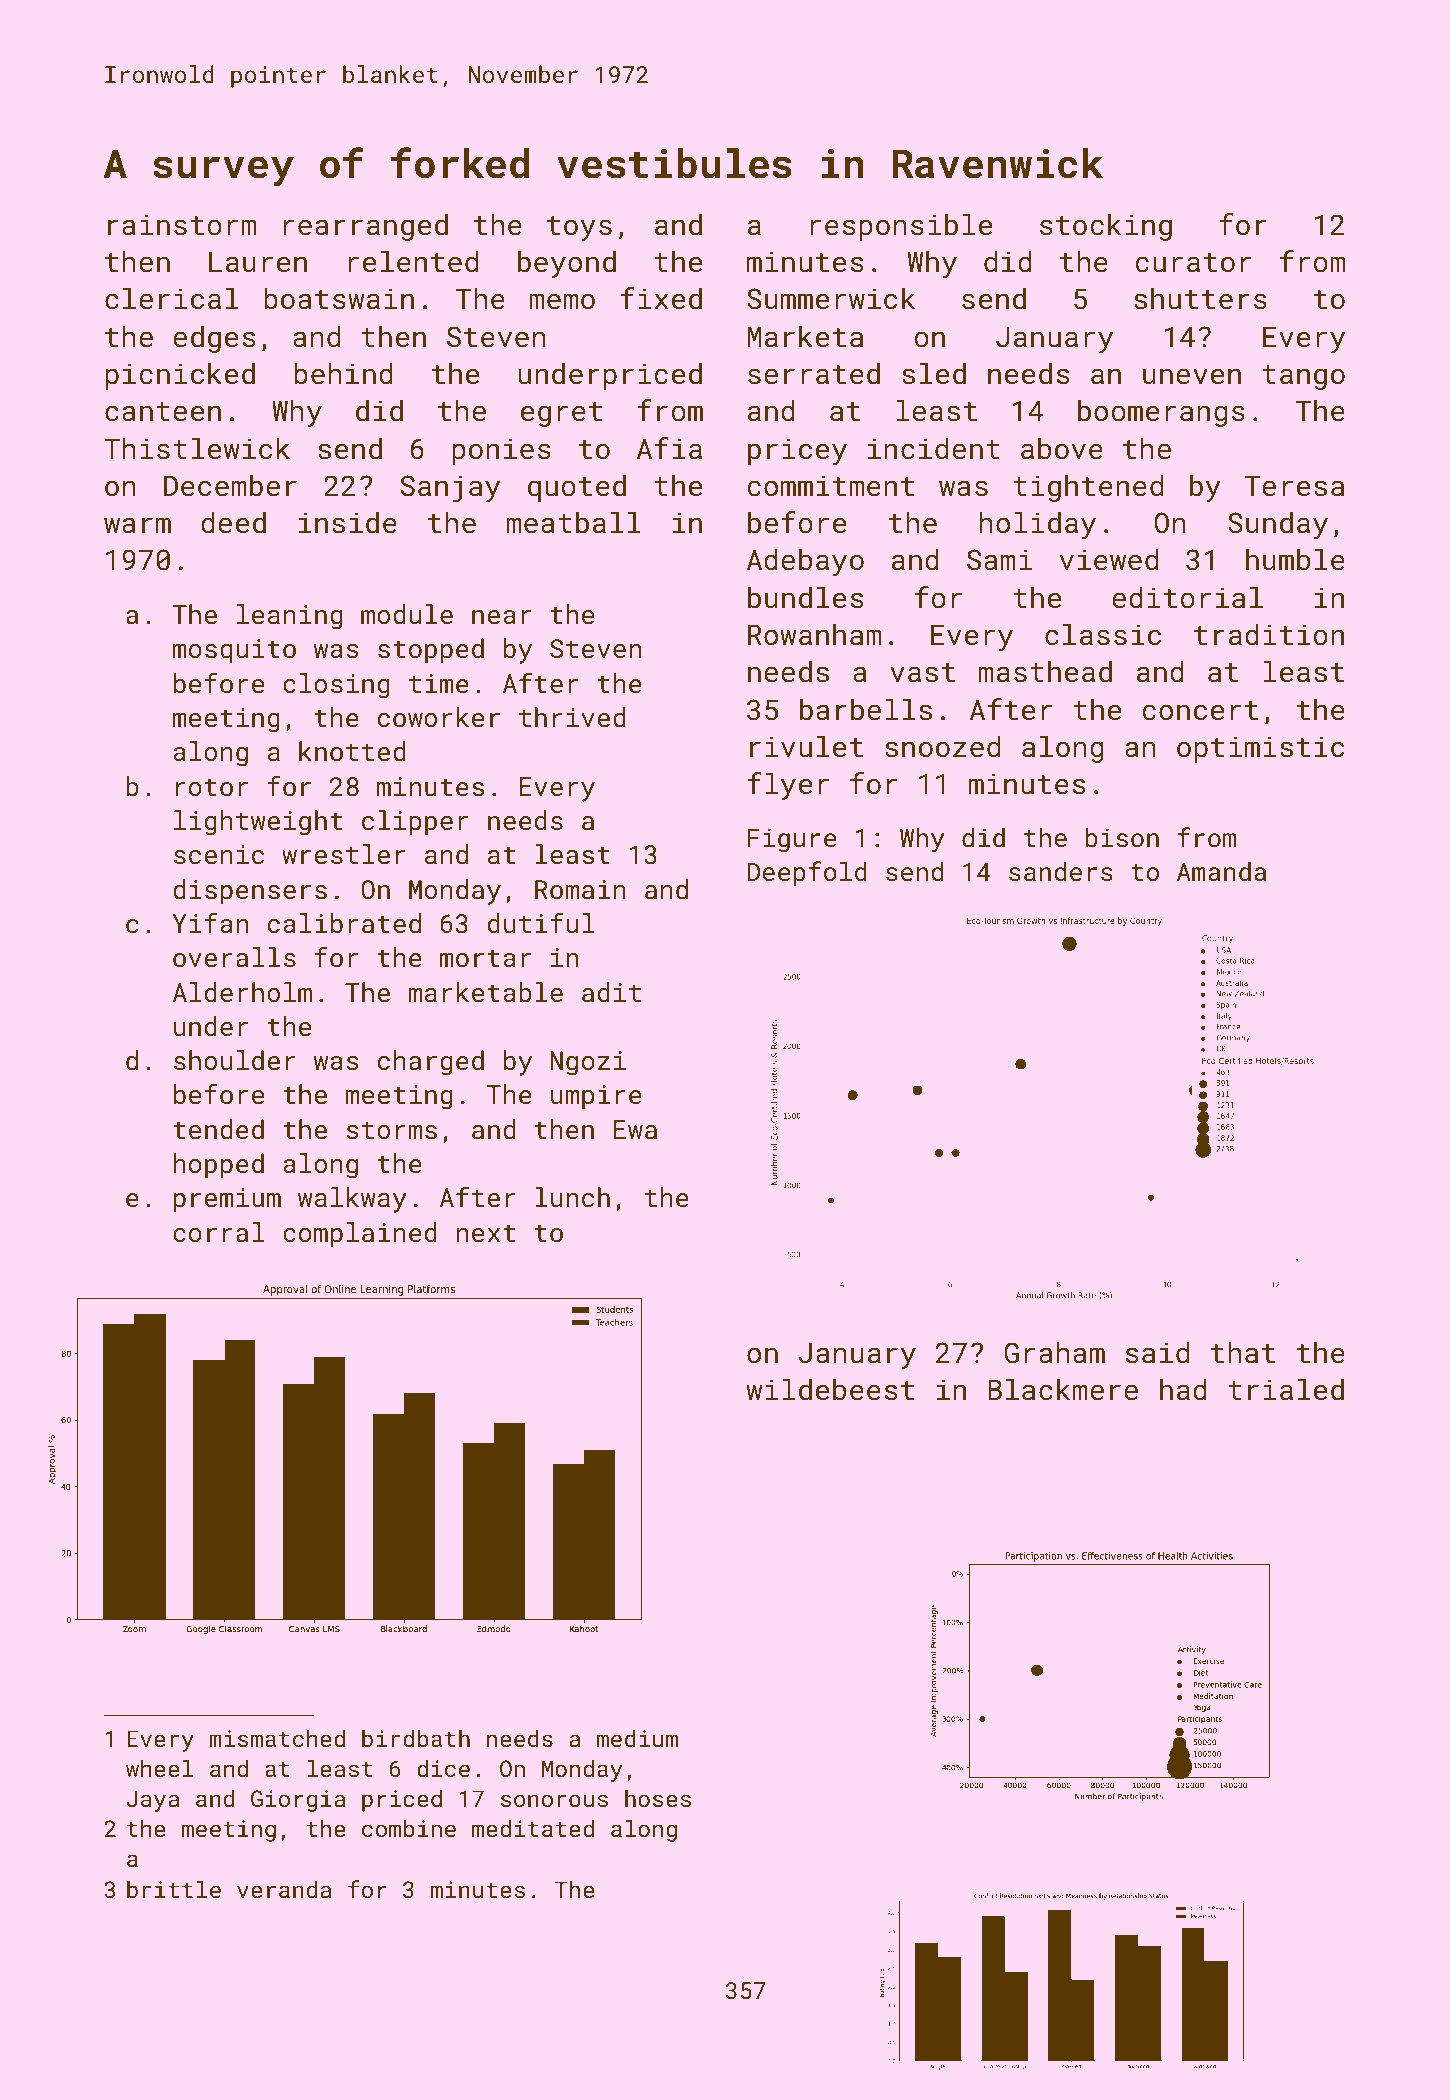  I want to click on that, so click(1243, 1352).
